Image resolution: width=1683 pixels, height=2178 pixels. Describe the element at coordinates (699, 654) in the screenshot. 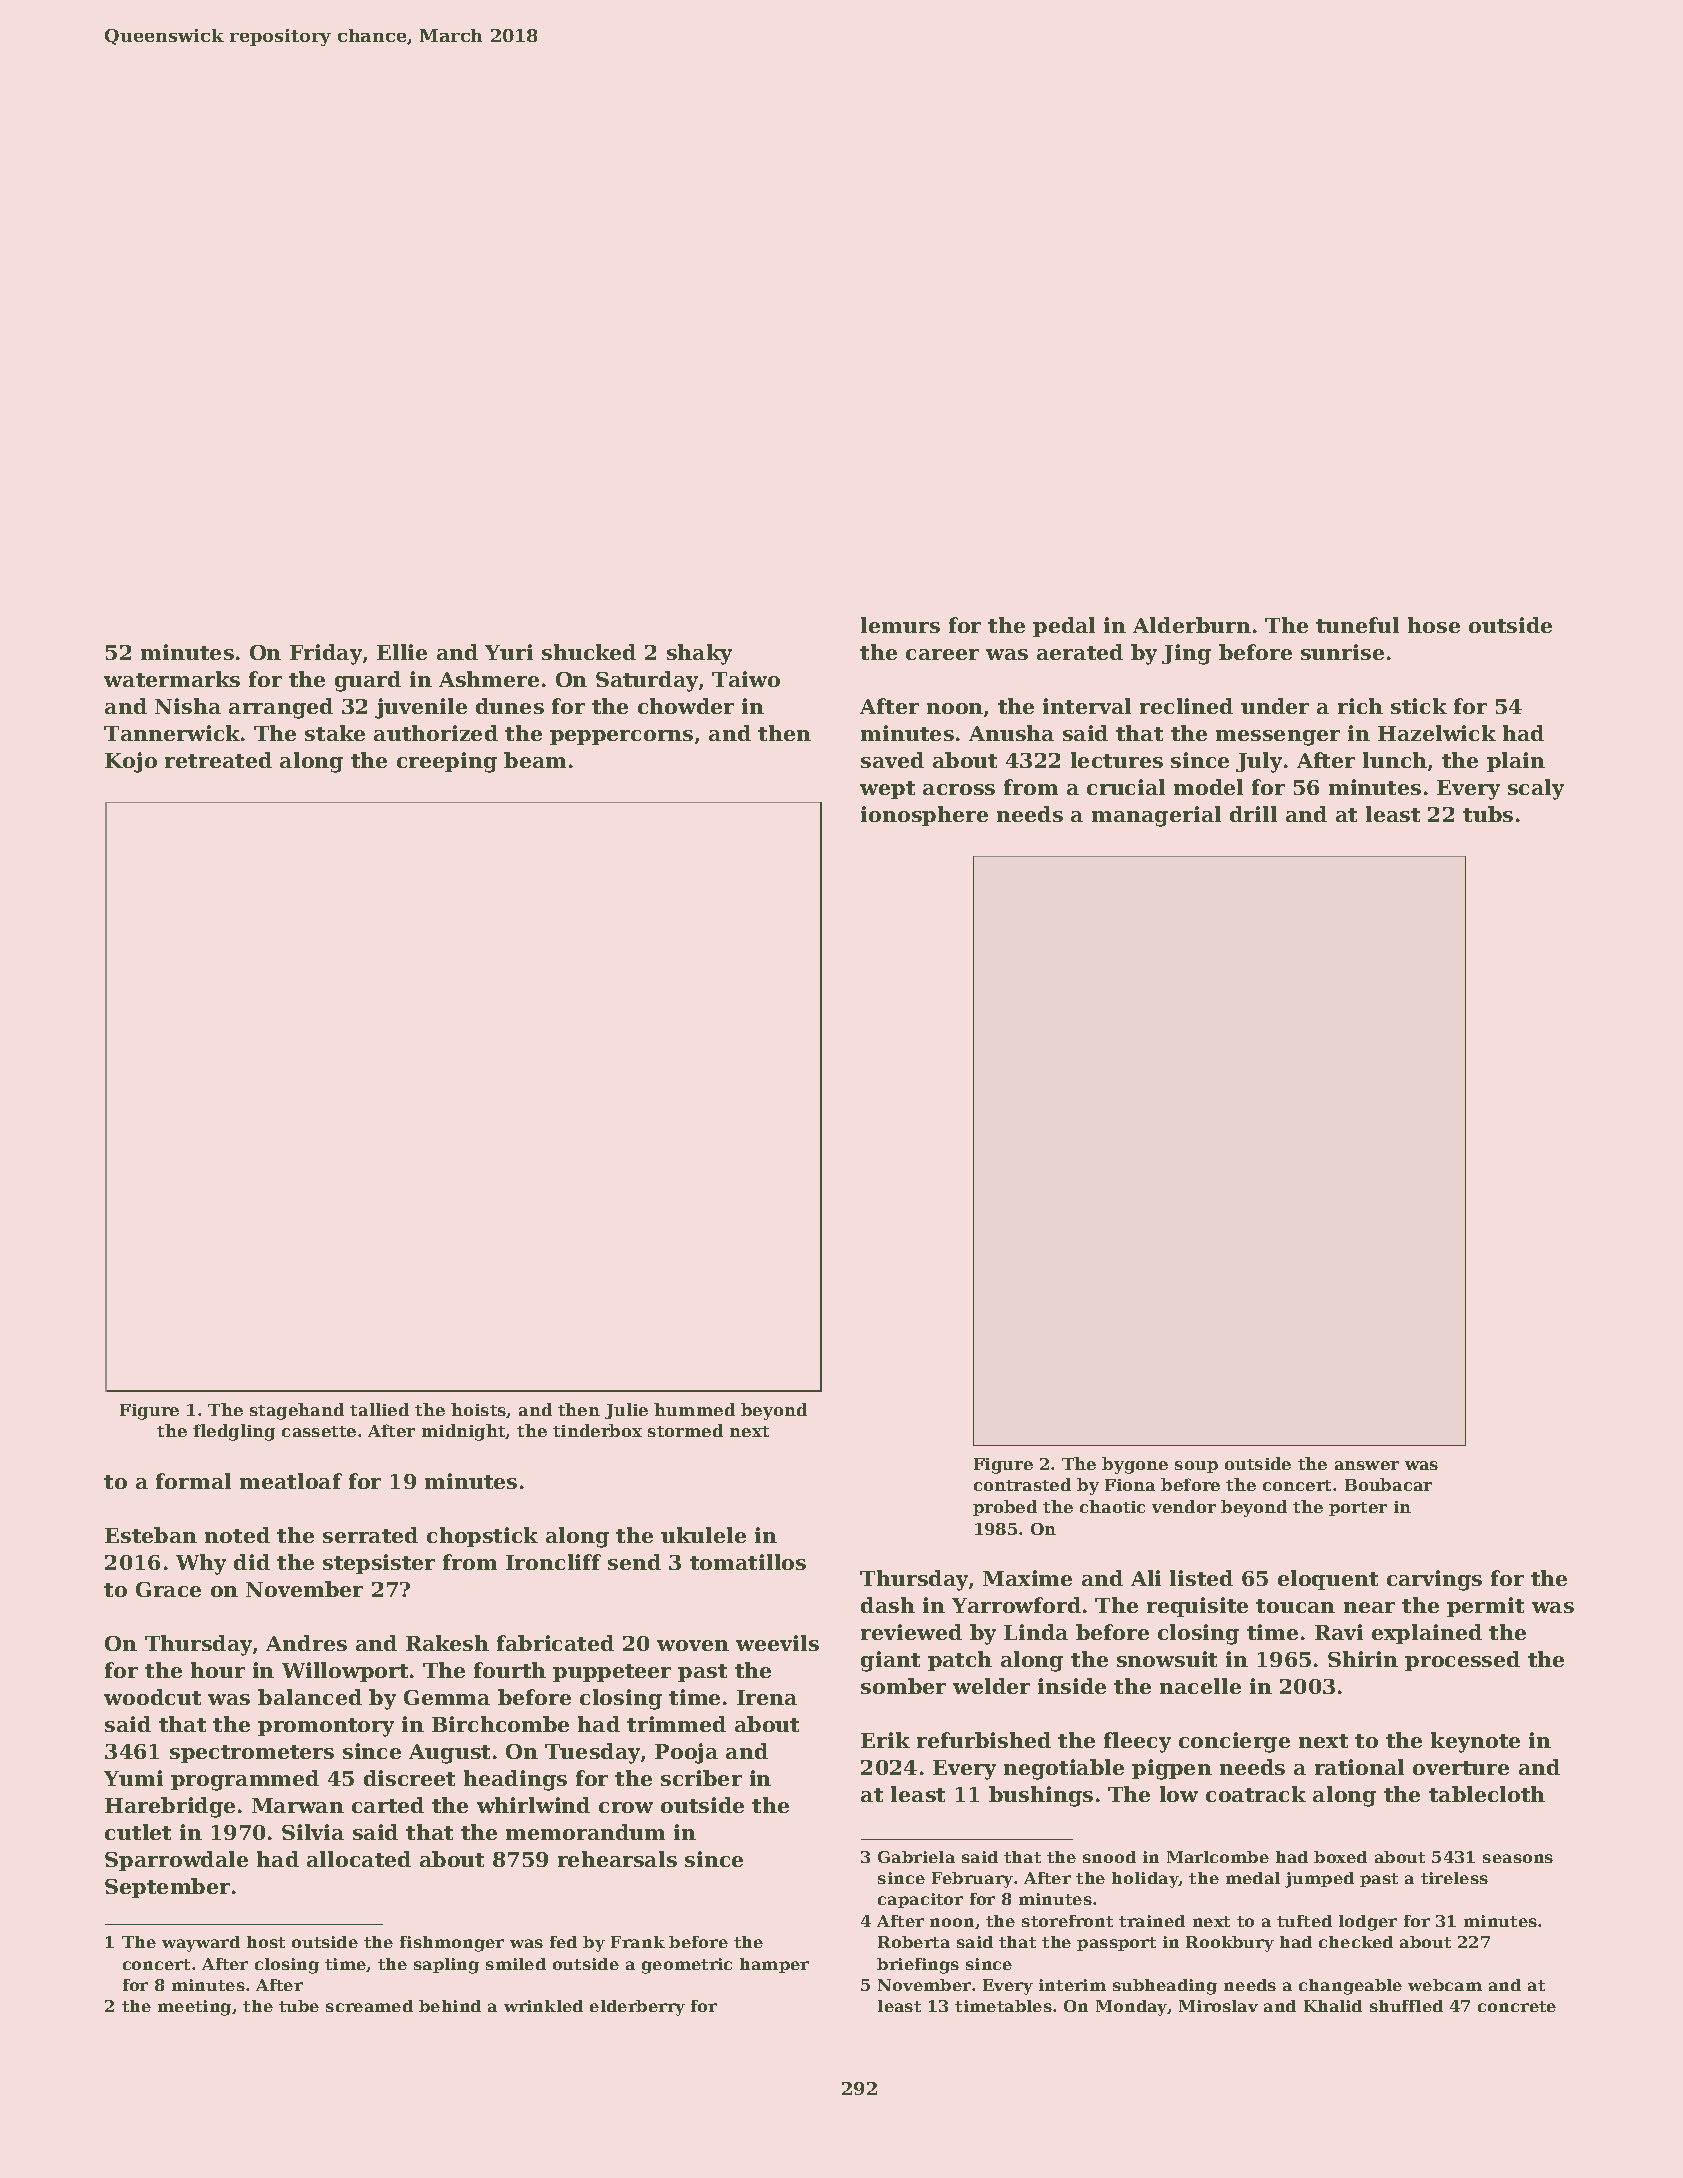

I see `shaky` at that location.
